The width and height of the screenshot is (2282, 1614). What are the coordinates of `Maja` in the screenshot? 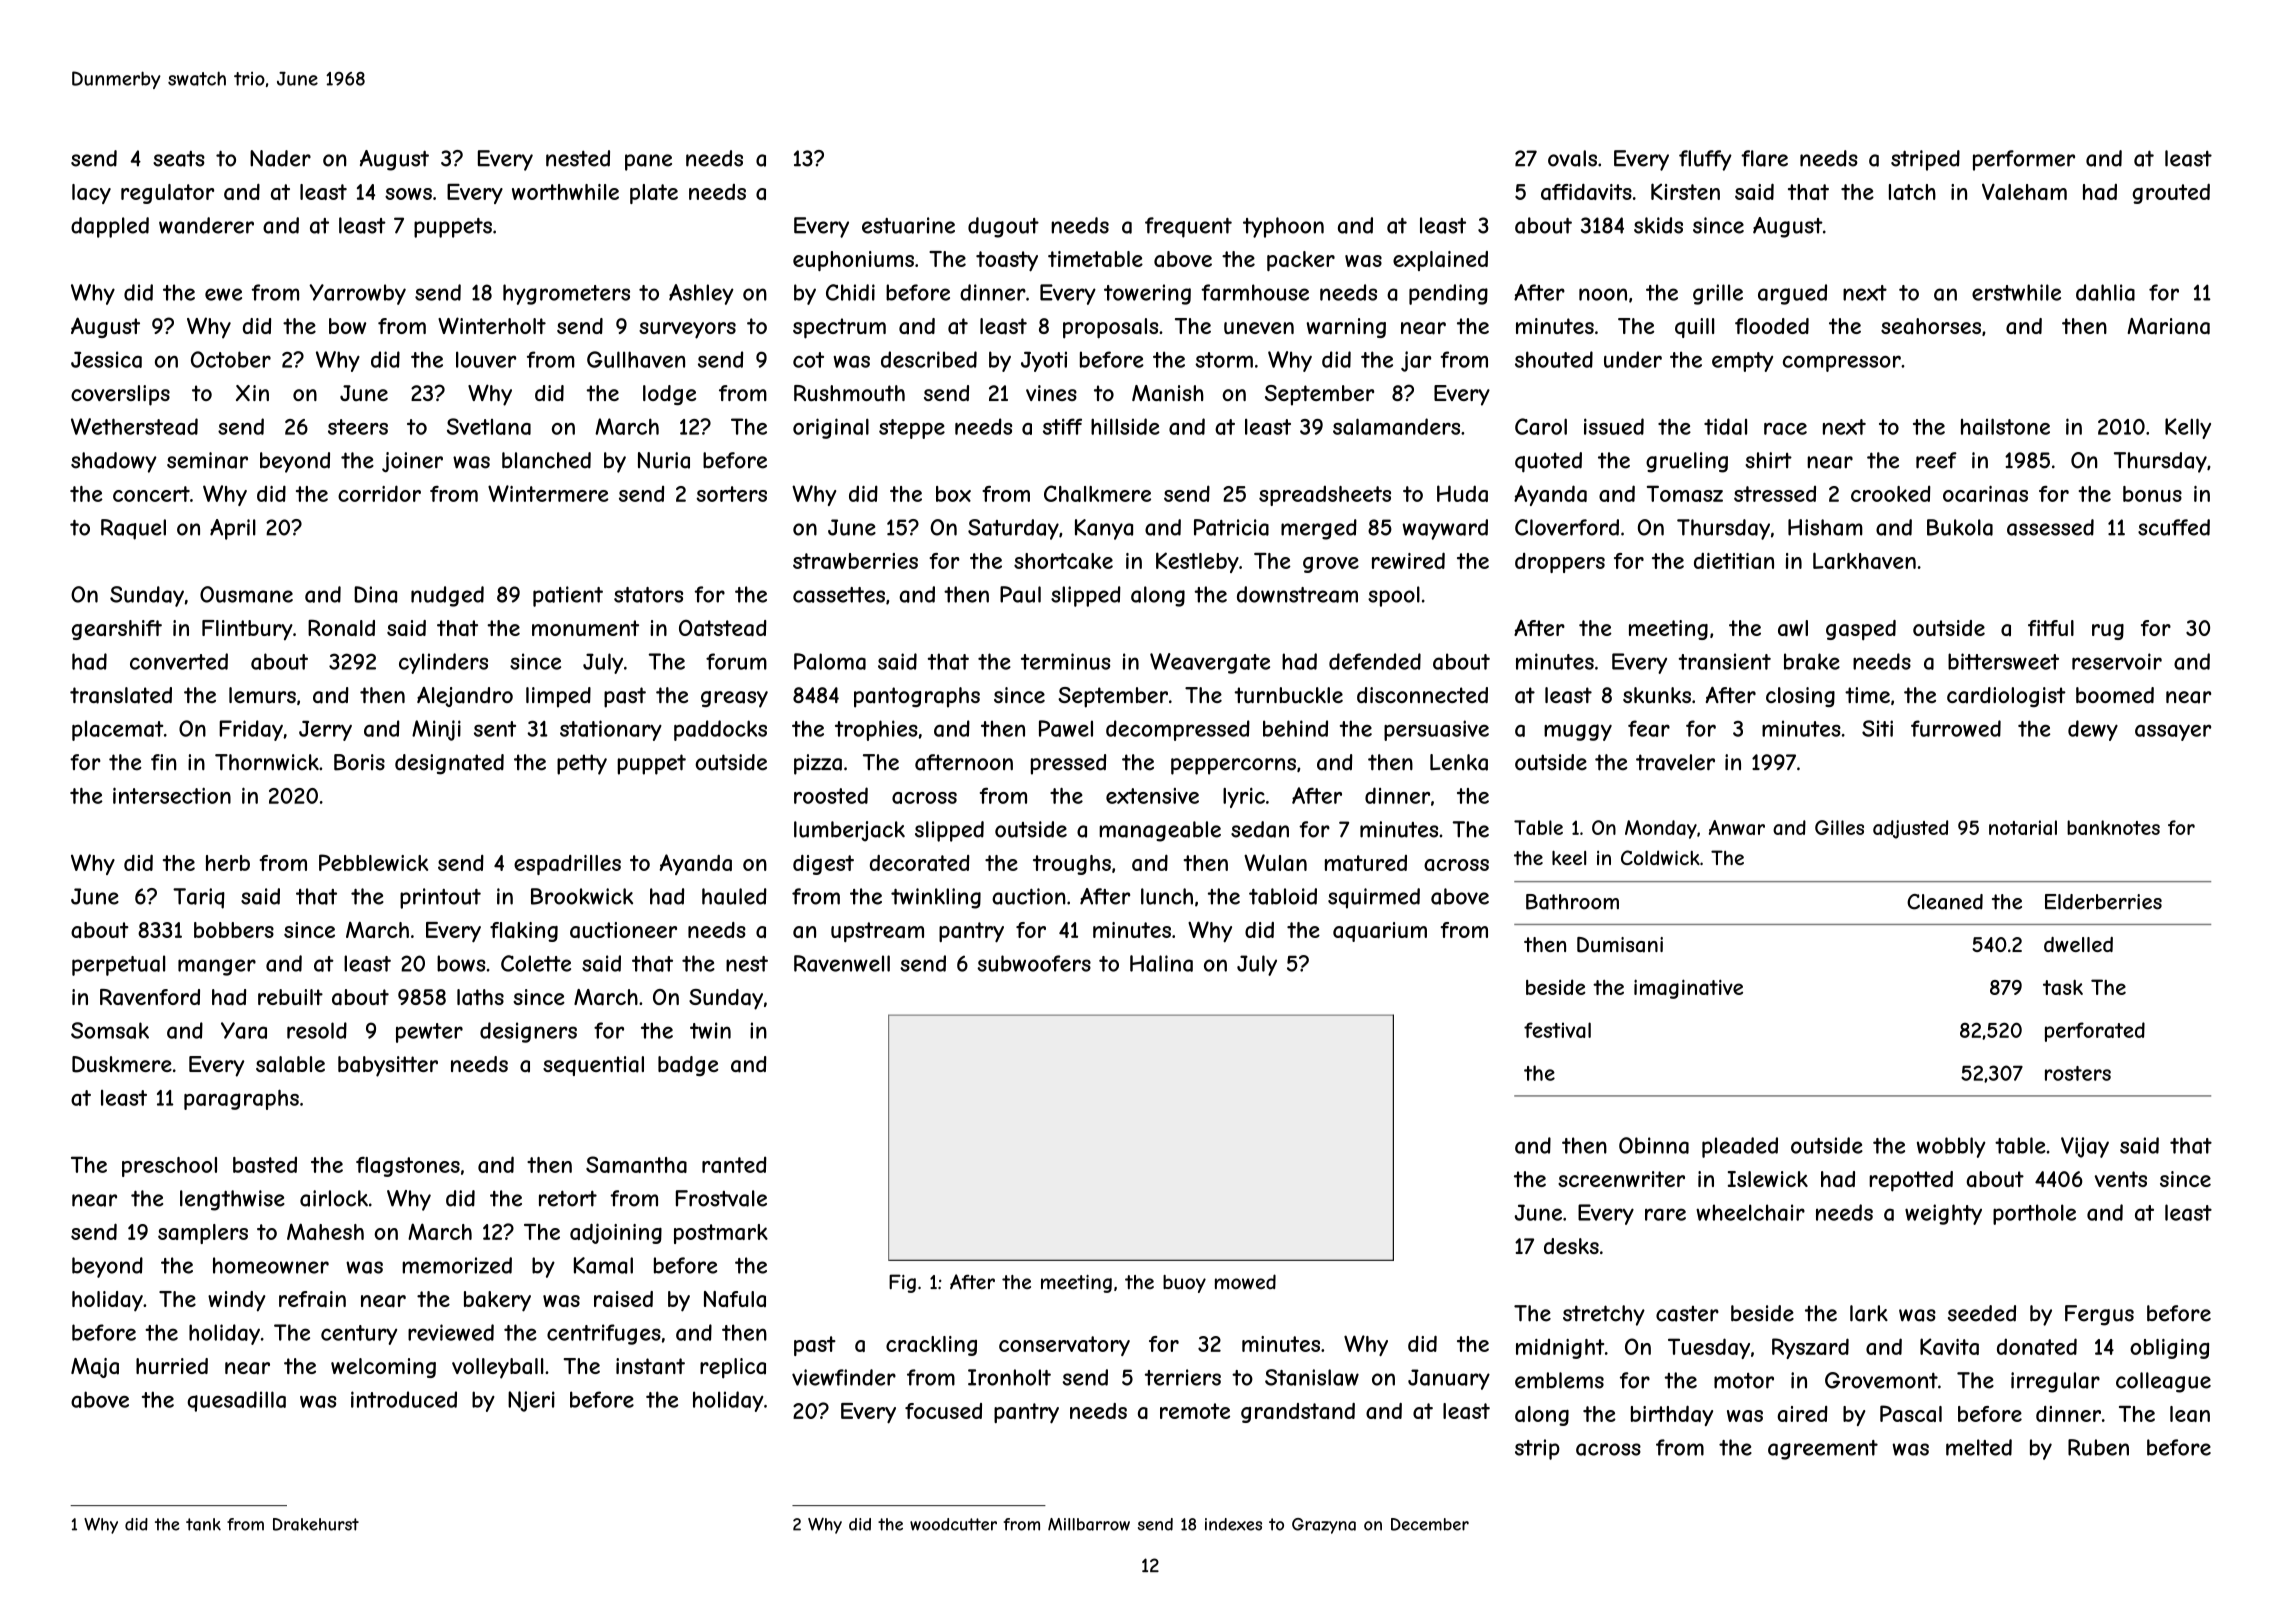 It's located at (95, 1368).
